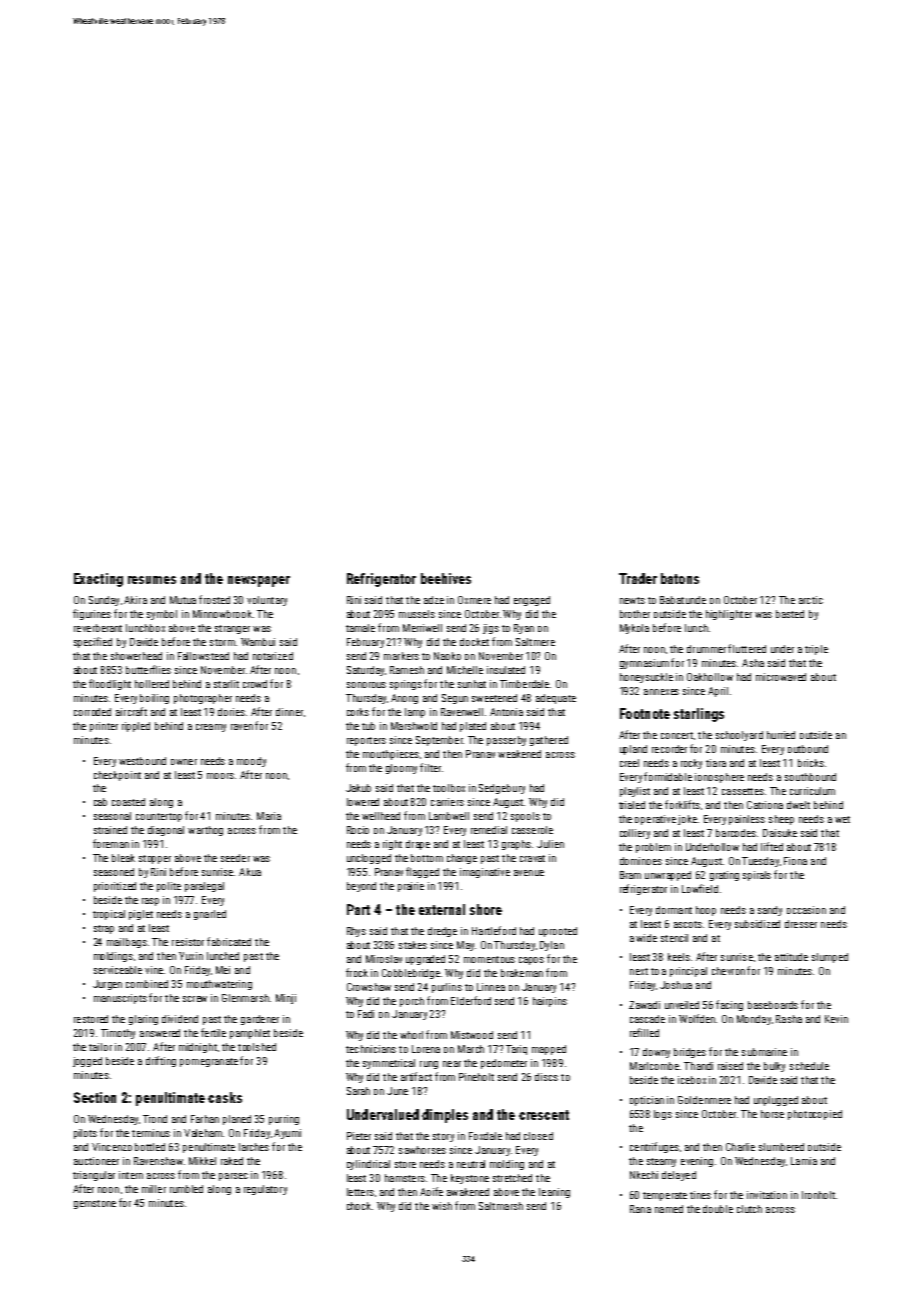  Describe the element at coordinates (442, 909) in the image. I see `external` at that location.
